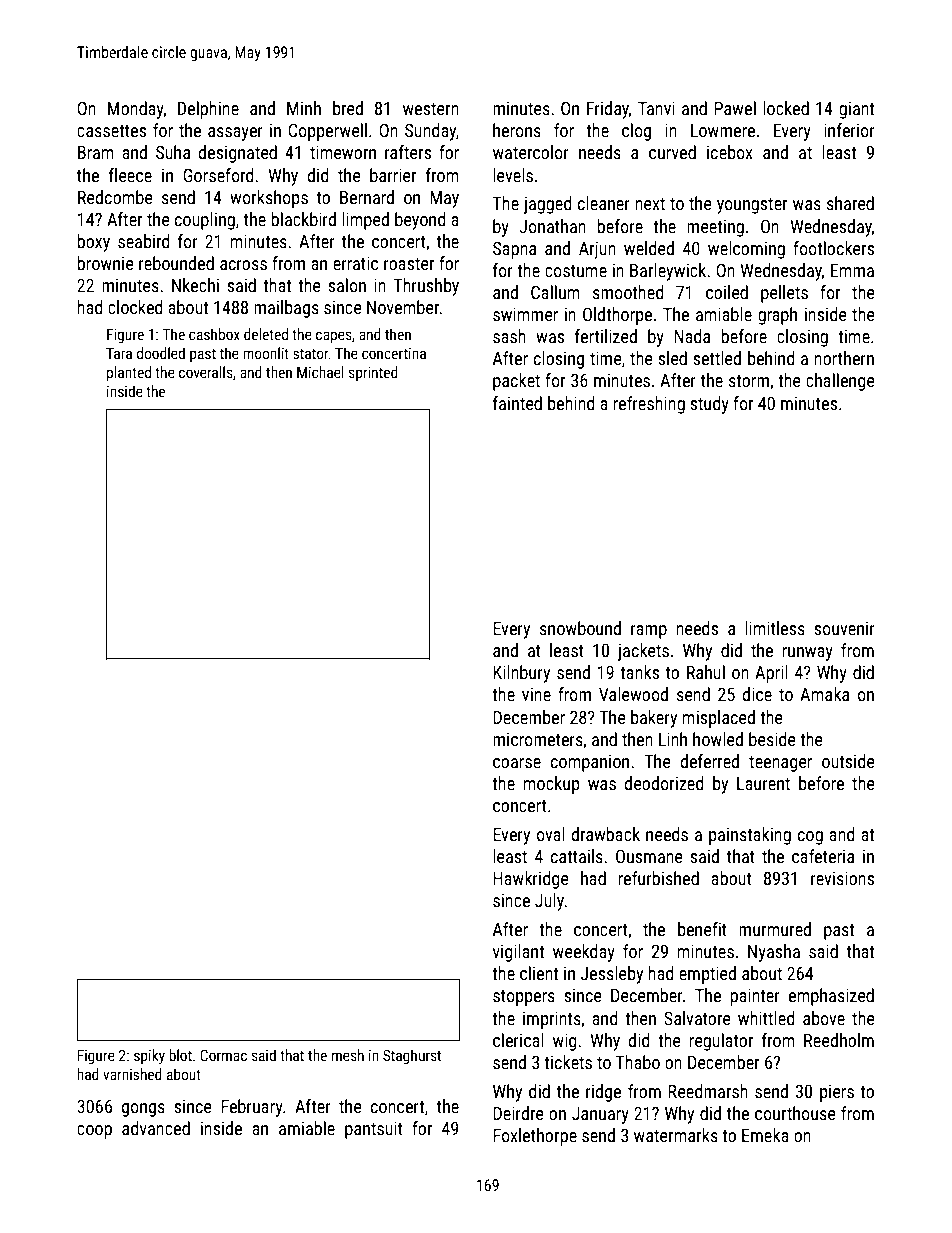 This screenshot has height=1233, width=952. Describe the element at coordinates (775, 628) in the screenshot. I see `limitless` at that location.
